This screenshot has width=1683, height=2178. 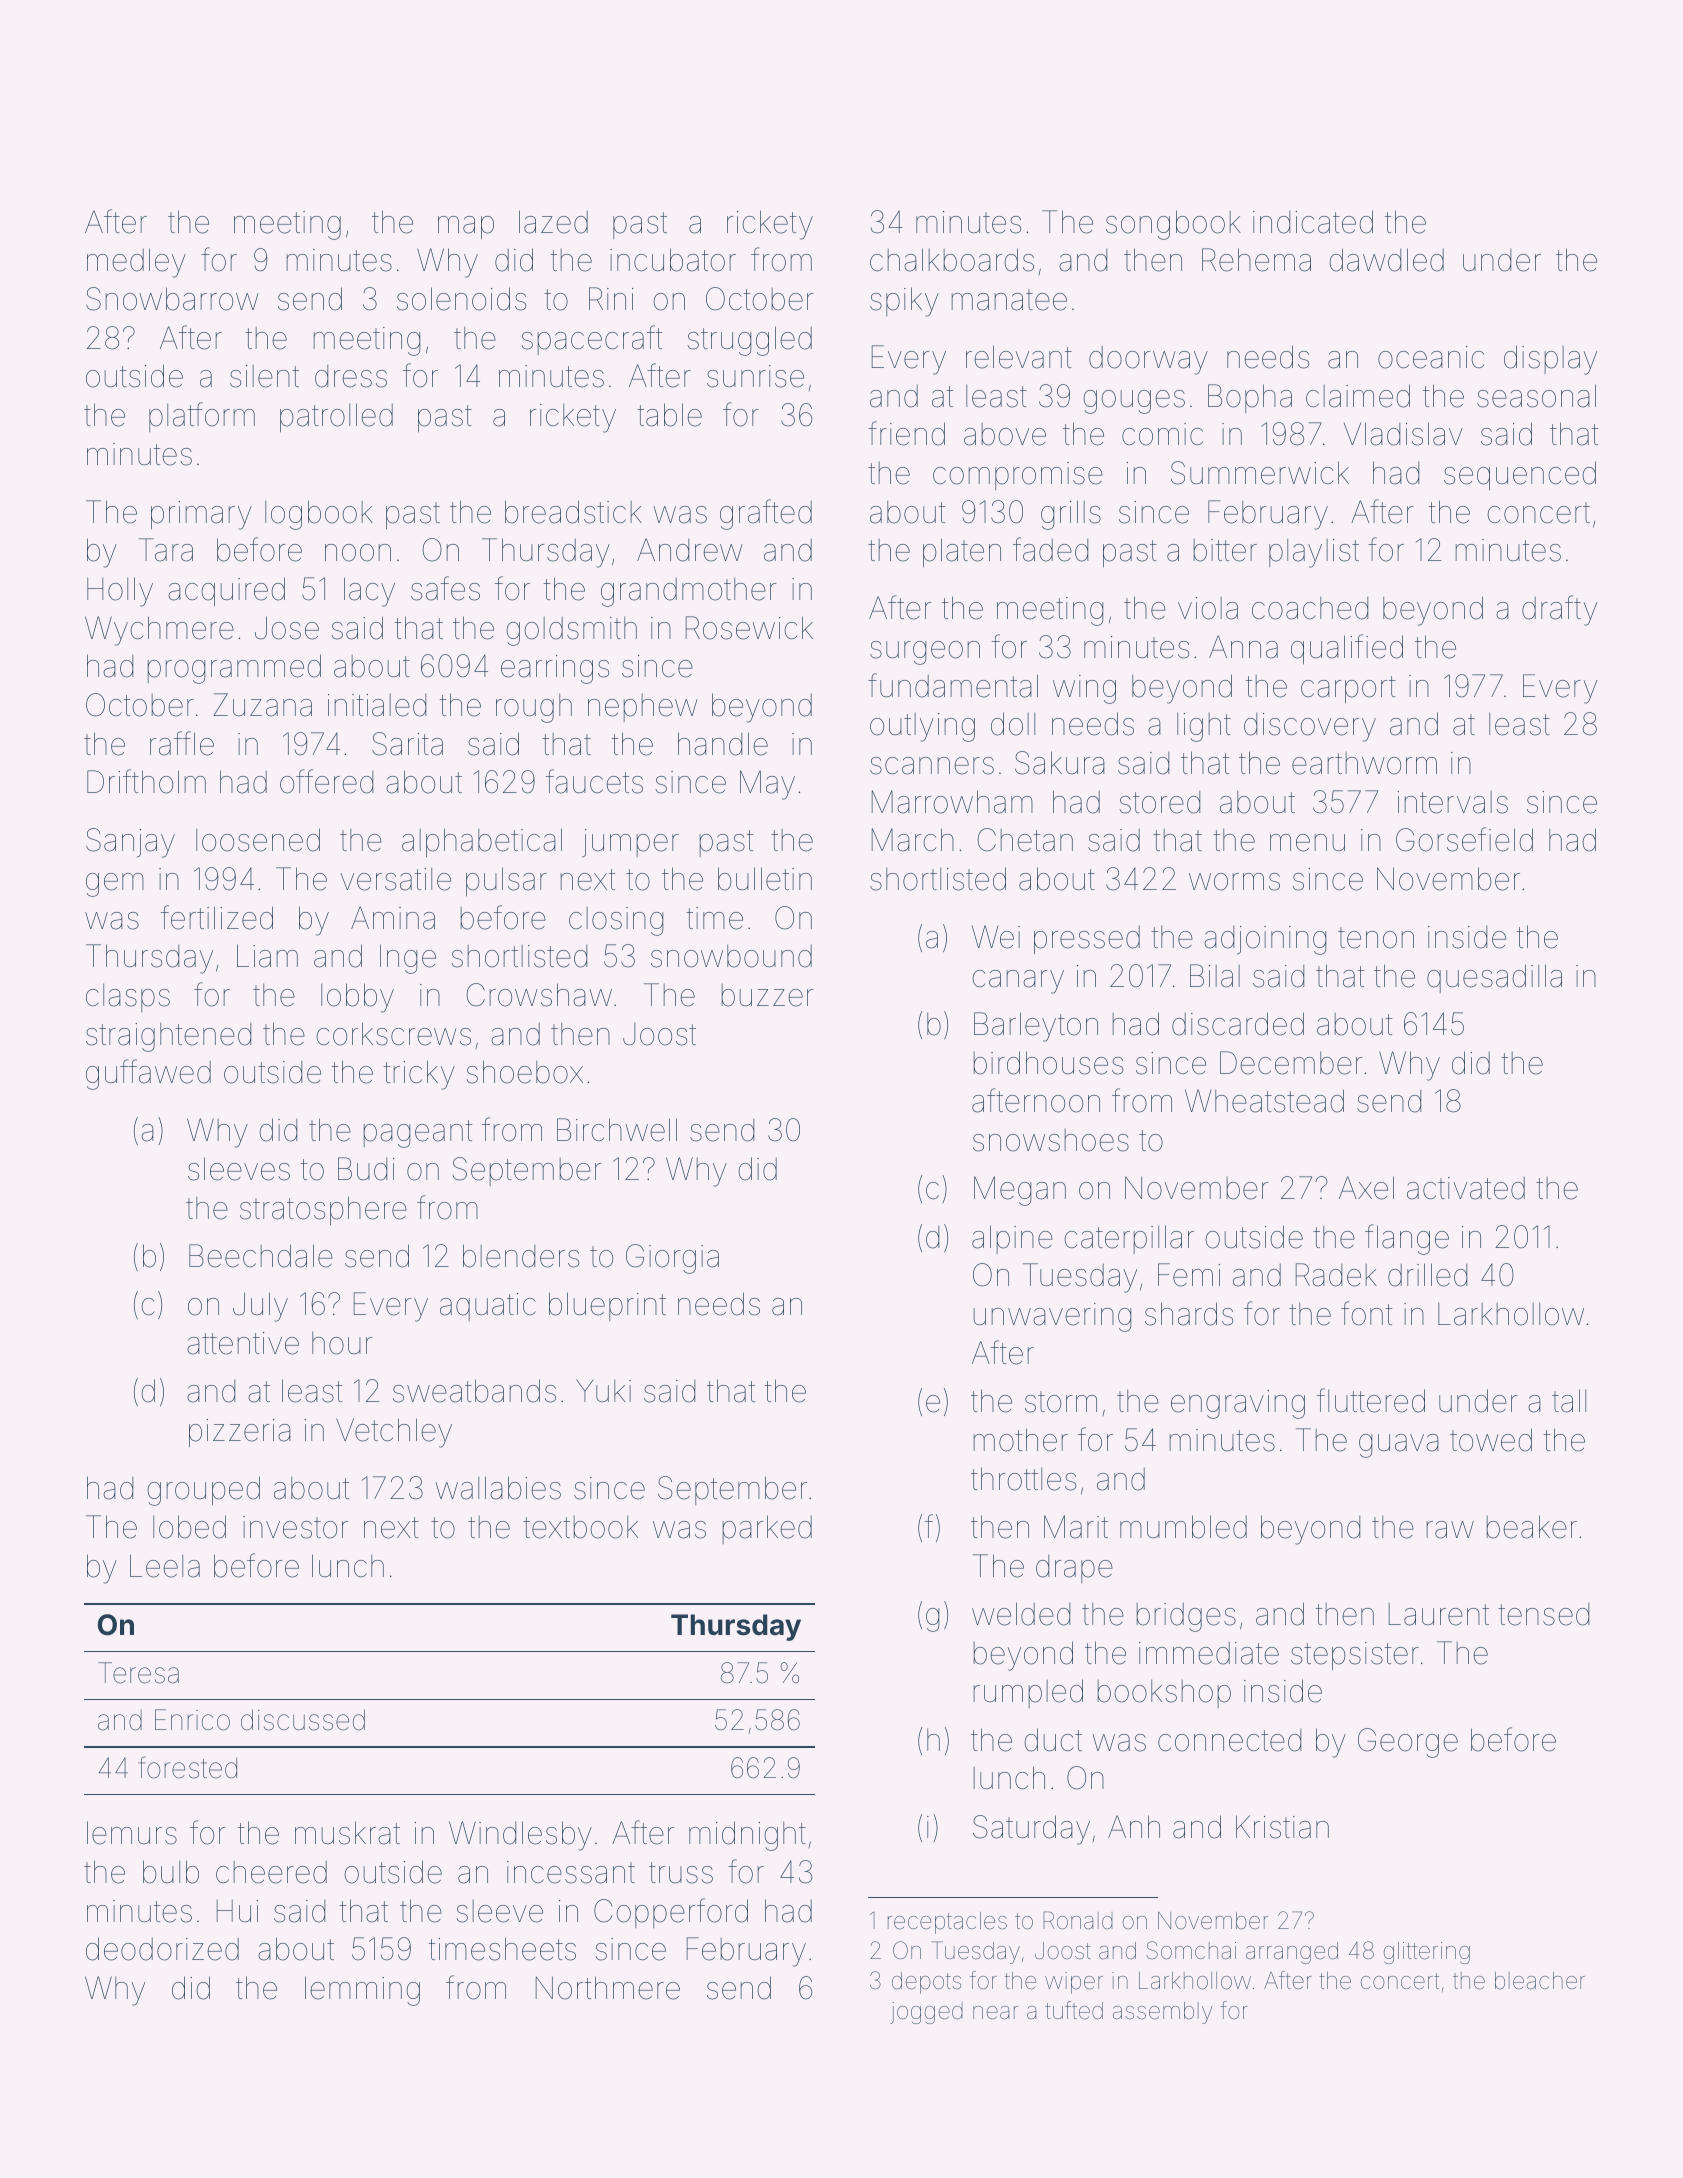 What do you see at coordinates (407, 744) in the screenshot?
I see `Sarita` at bounding box center [407, 744].
